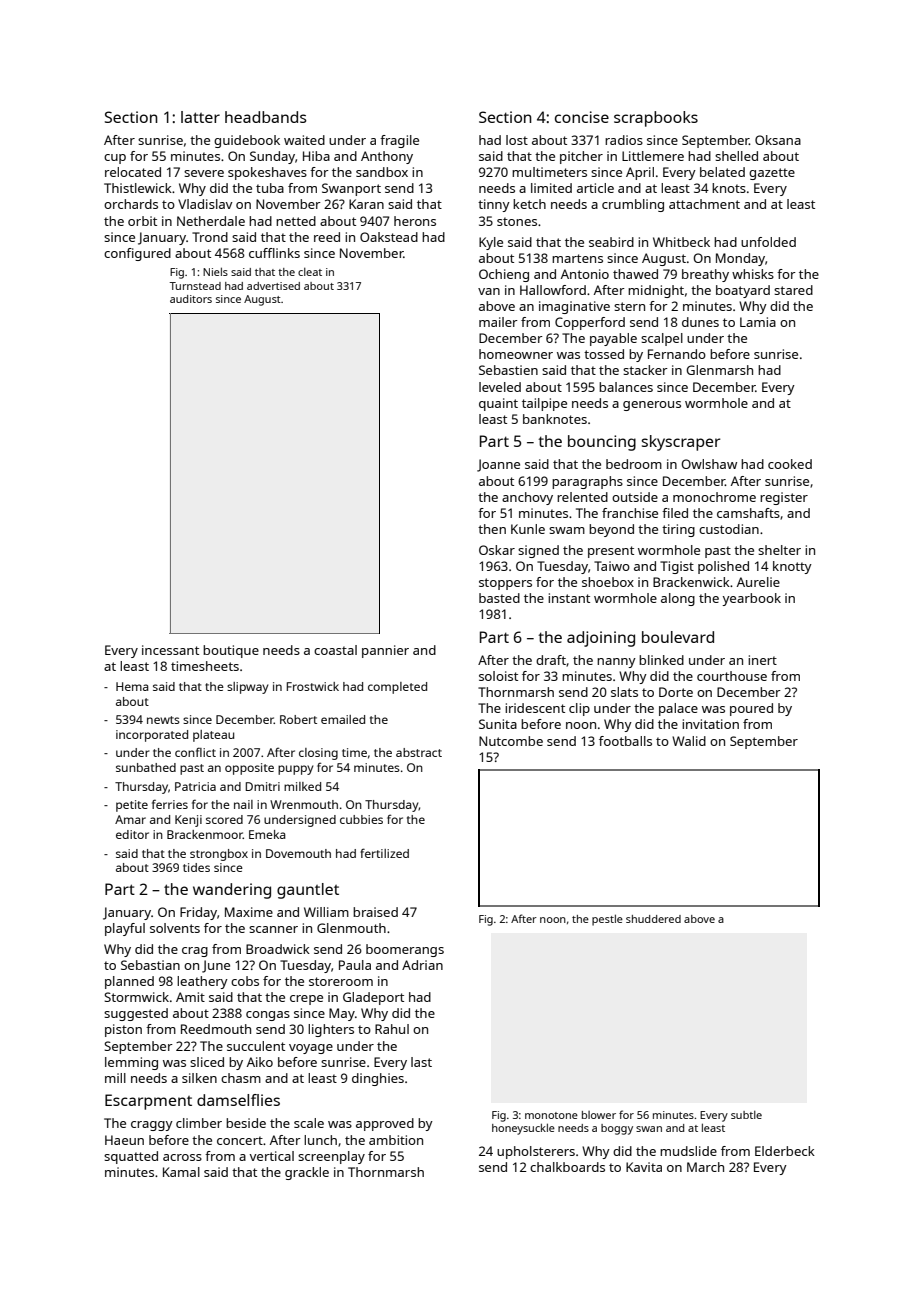 This screenshot has height=1308, width=924. I want to click on herons, so click(415, 221).
